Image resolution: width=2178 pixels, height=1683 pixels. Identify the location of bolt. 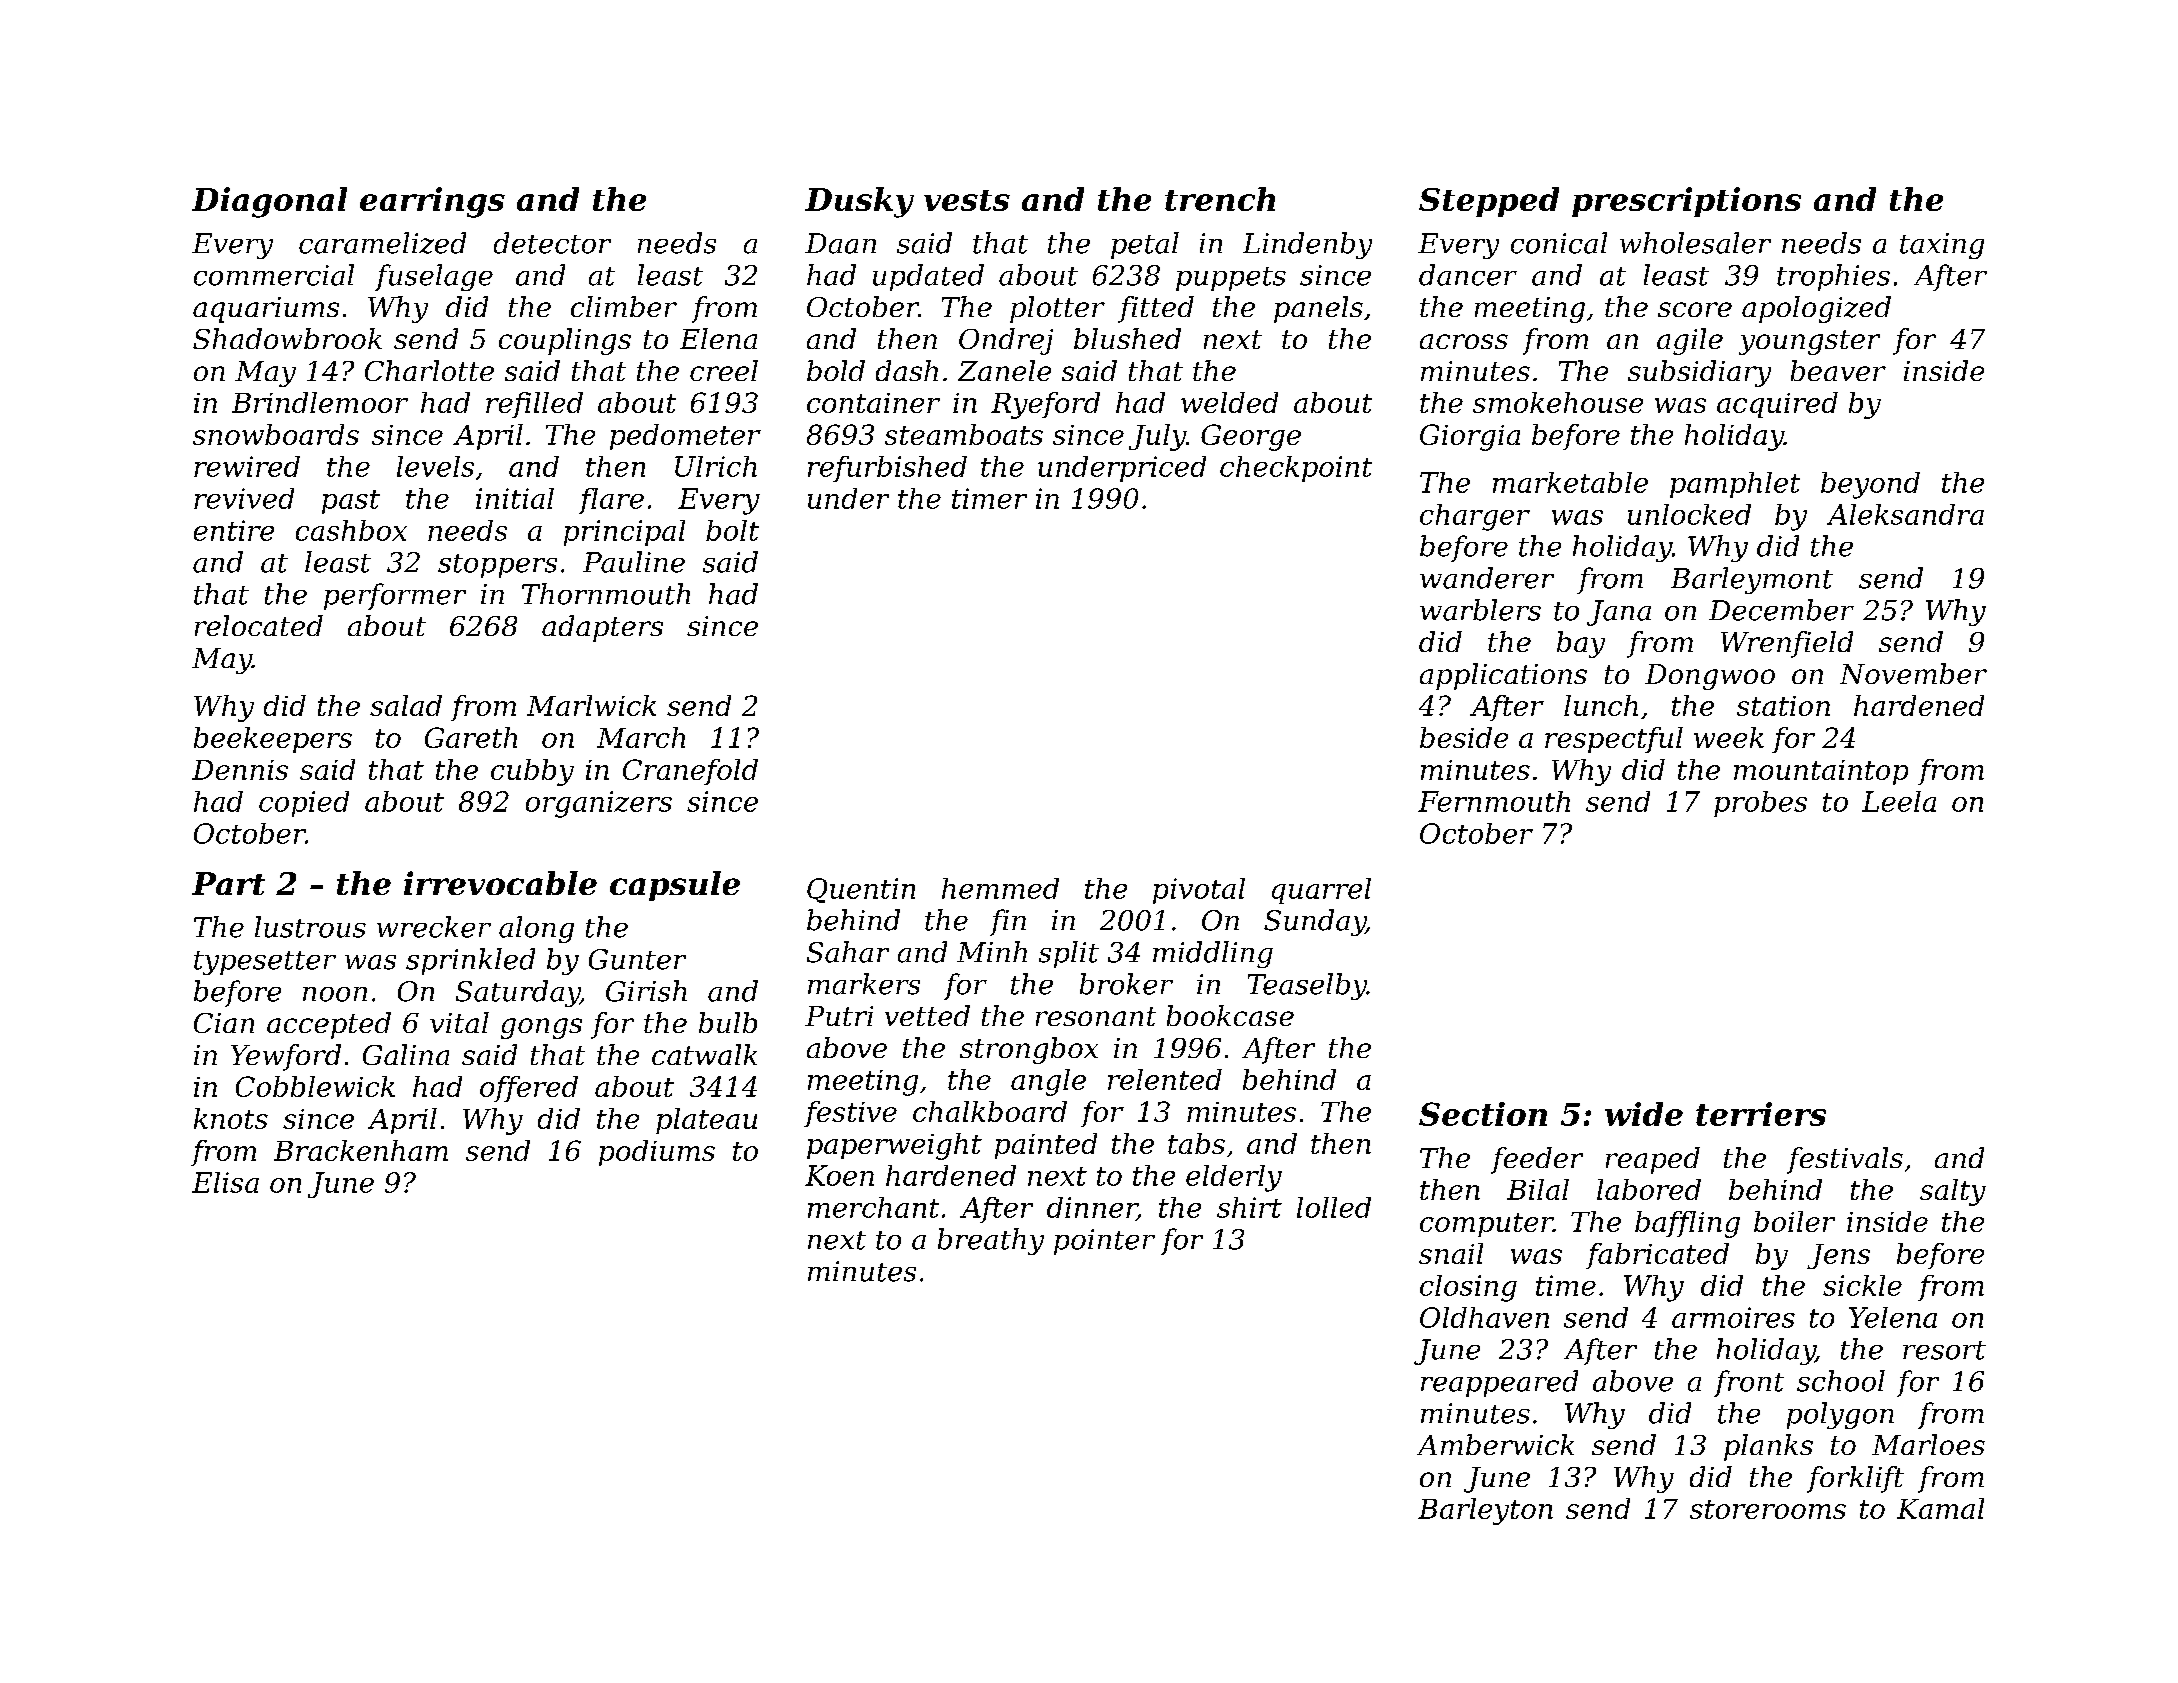
(732, 530).
